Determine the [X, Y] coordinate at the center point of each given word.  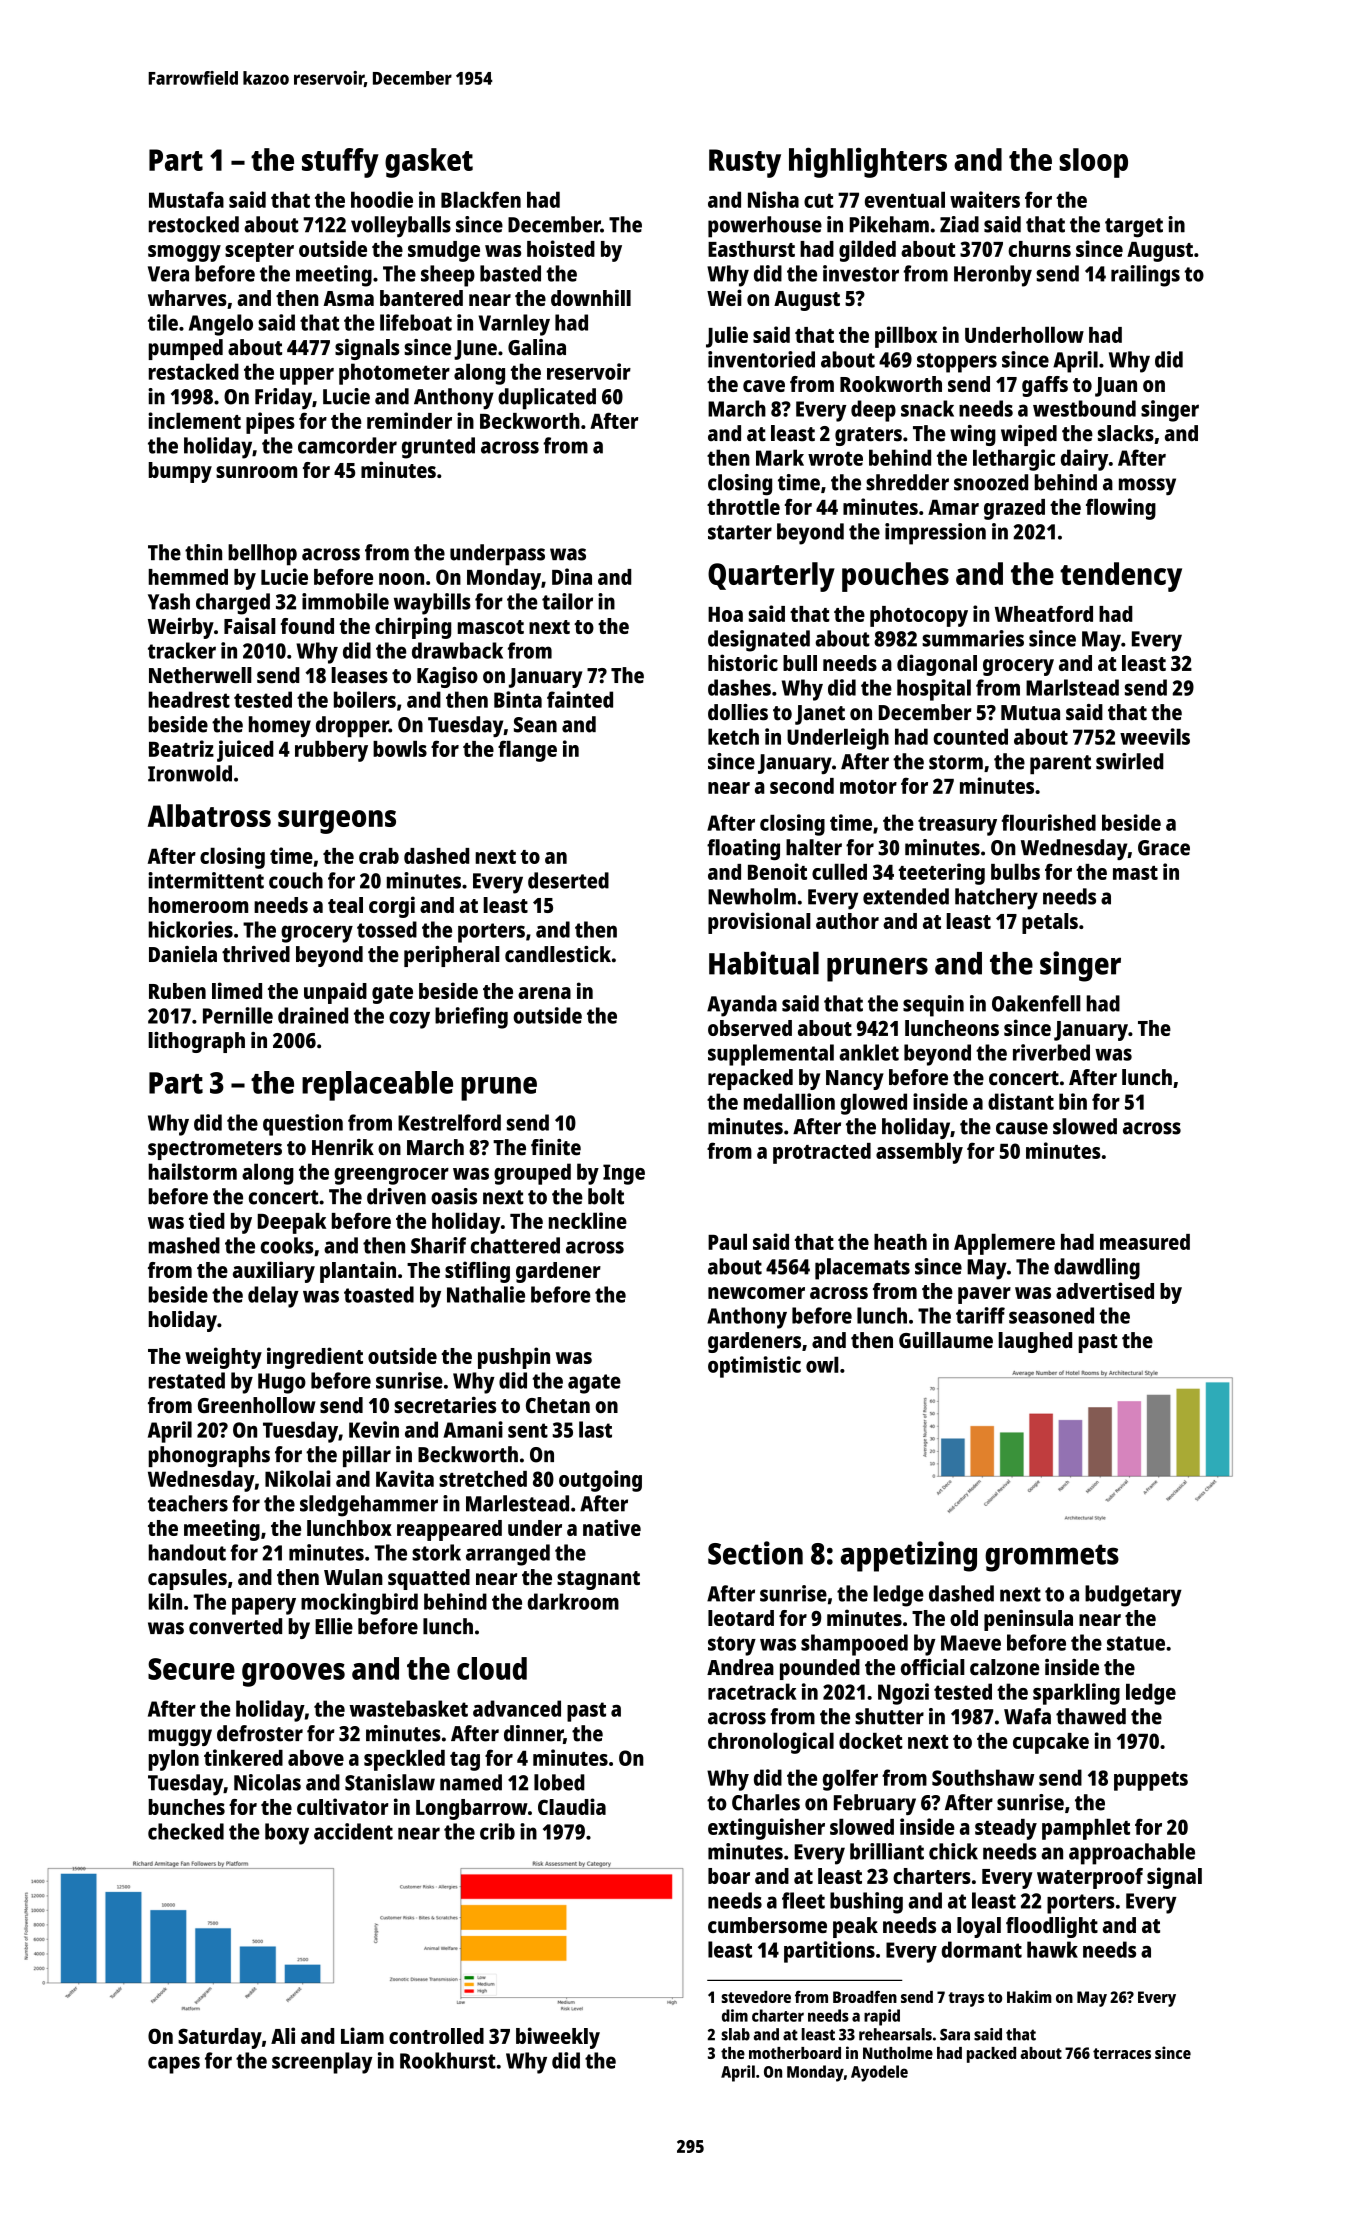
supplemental [771, 1055]
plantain [358, 1272]
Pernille [238, 1015]
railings [1145, 276]
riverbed [1051, 1052]
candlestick [558, 954]
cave [764, 386]
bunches [187, 1807]
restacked [194, 371]
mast [1135, 873]
